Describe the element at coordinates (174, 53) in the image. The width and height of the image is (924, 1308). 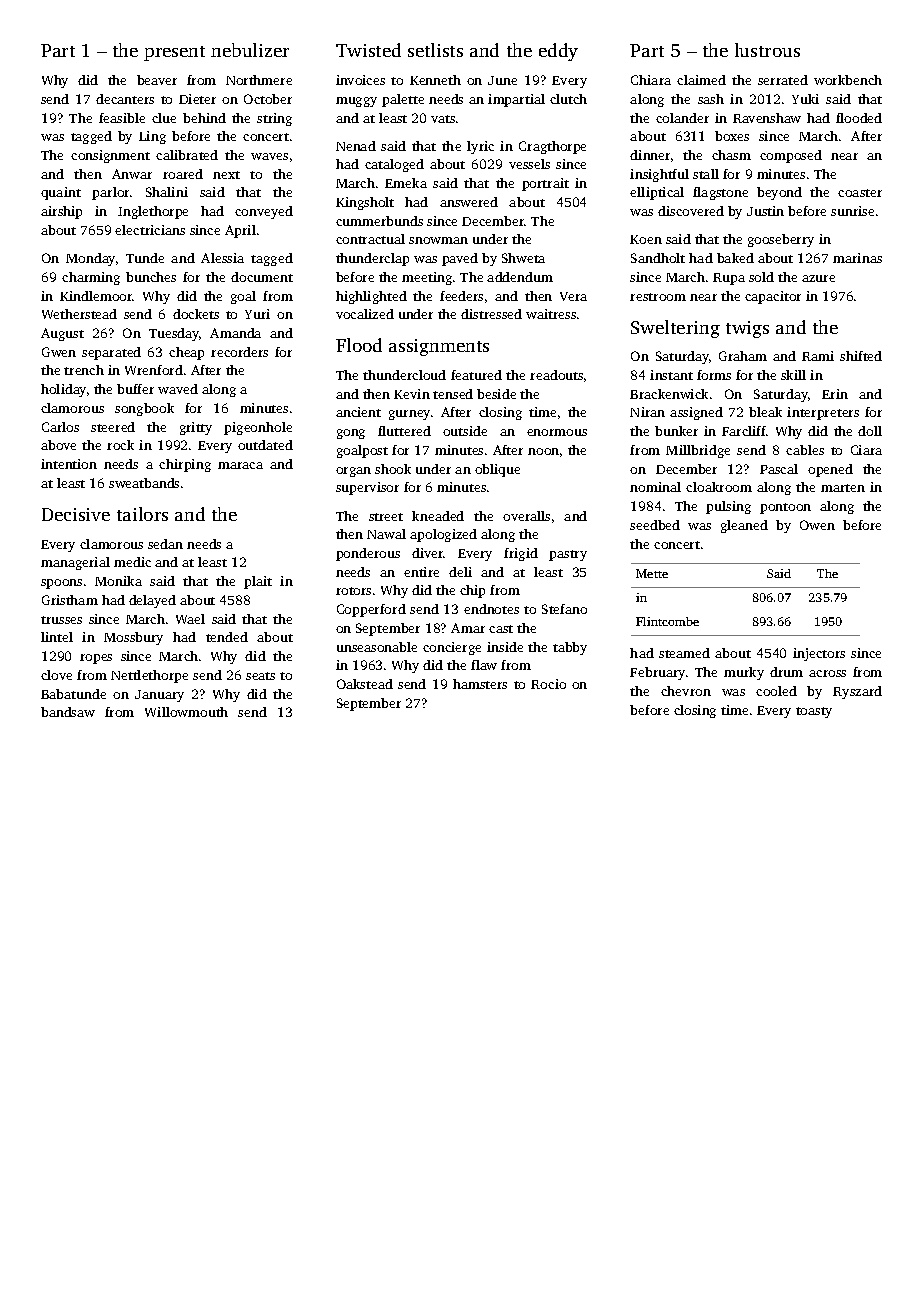
I see `present` at that location.
